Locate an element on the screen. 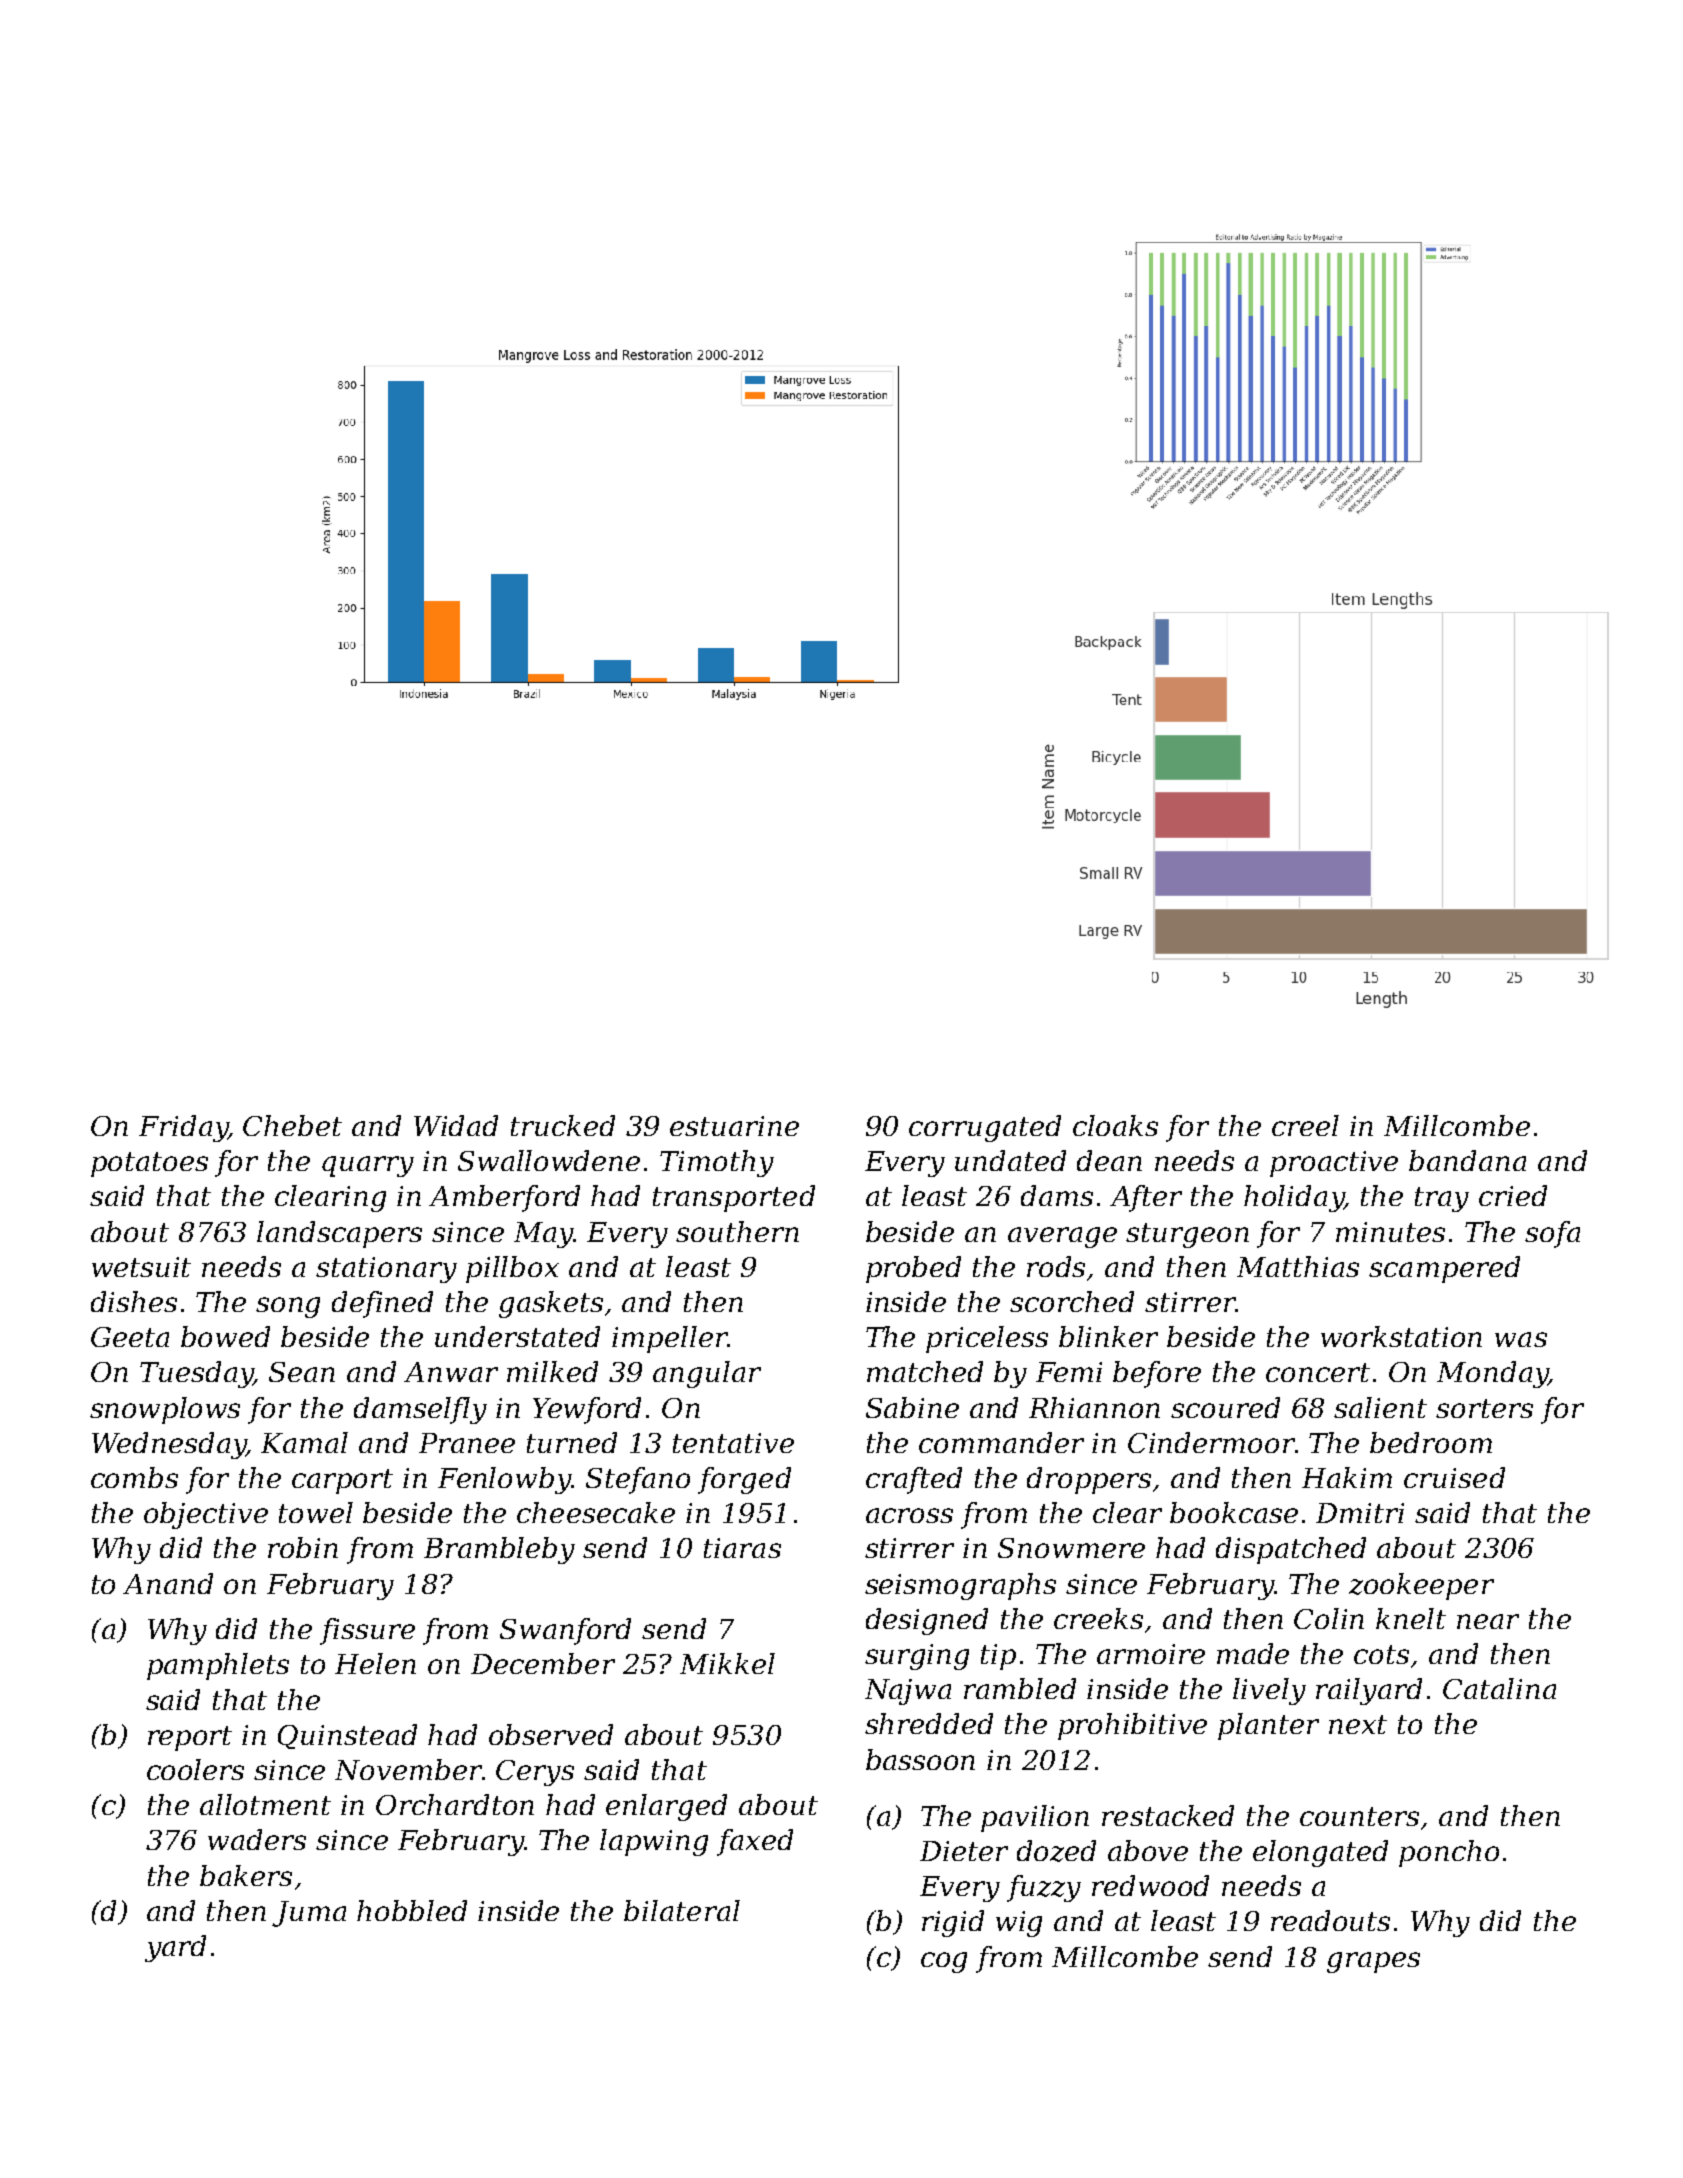  tiaras is located at coordinates (742, 1548).
